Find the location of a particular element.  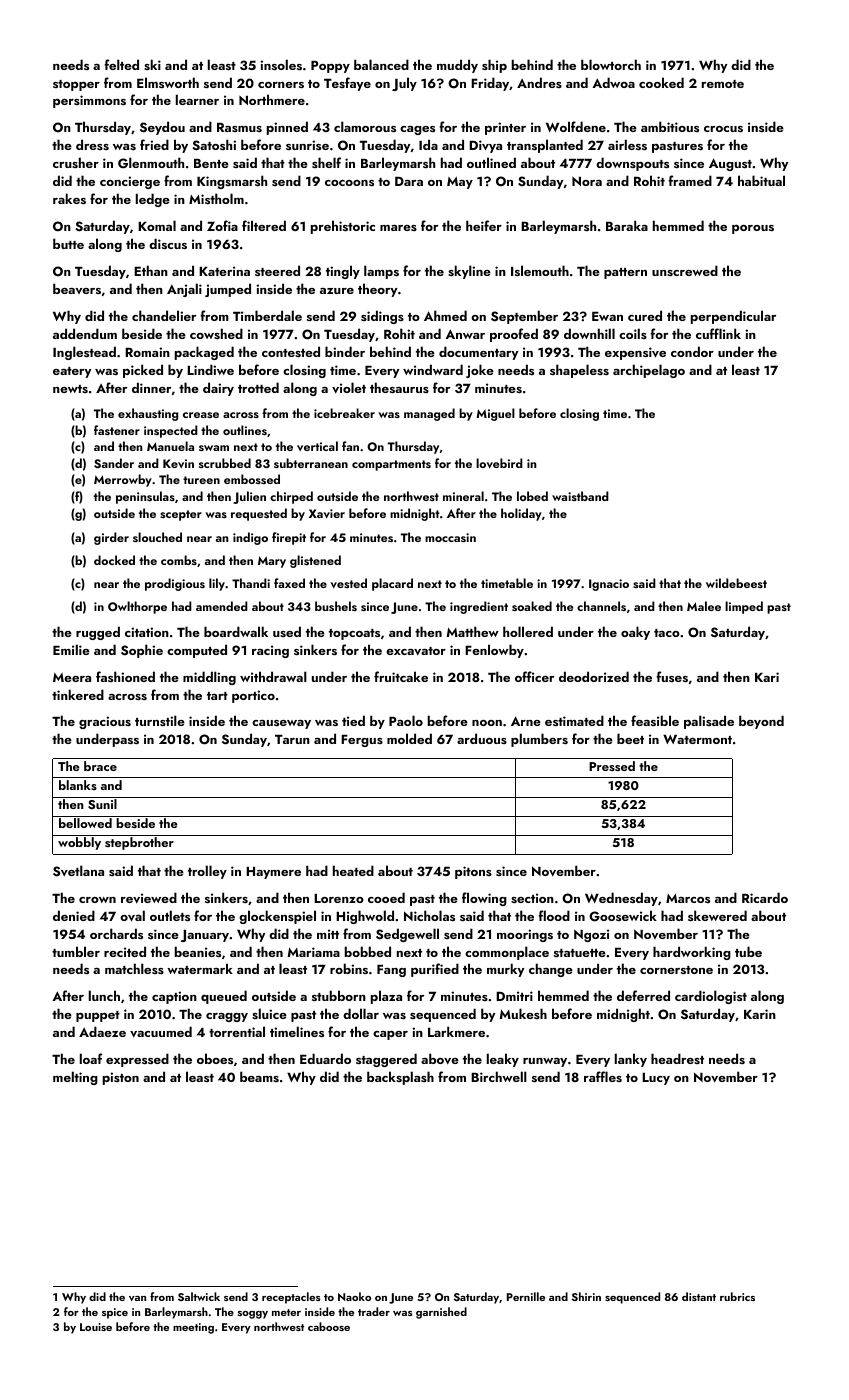

beet is located at coordinates (630, 738).
